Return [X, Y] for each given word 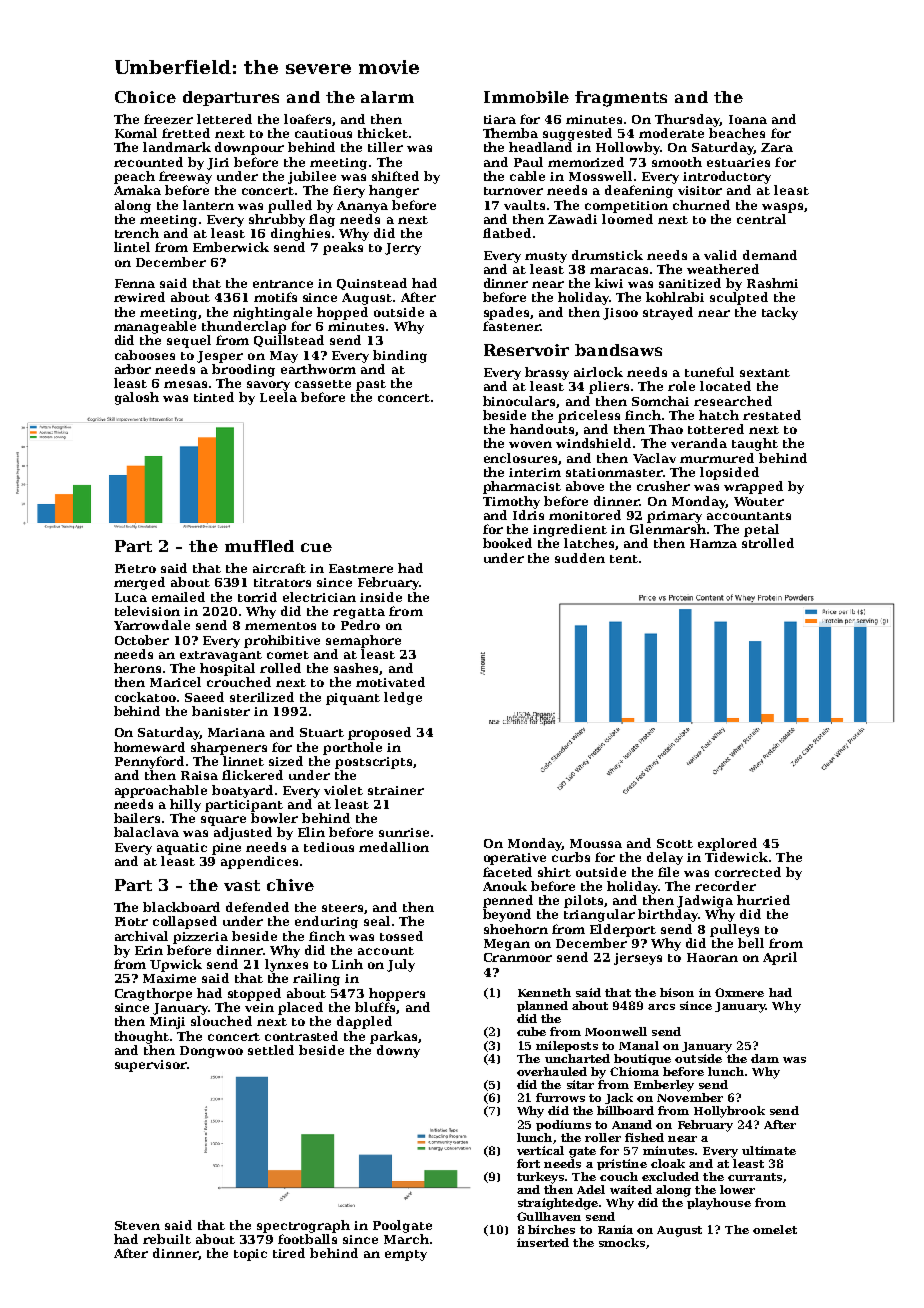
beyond [507, 915]
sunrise [404, 832]
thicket [383, 133]
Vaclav [654, 458]
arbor [133, 369]
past [371, 385]
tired [289, 1253]
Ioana [748, 119]
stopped [254, 994]
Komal [136, 133]
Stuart [322, 732]
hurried [763, 900]
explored [727, 844]
